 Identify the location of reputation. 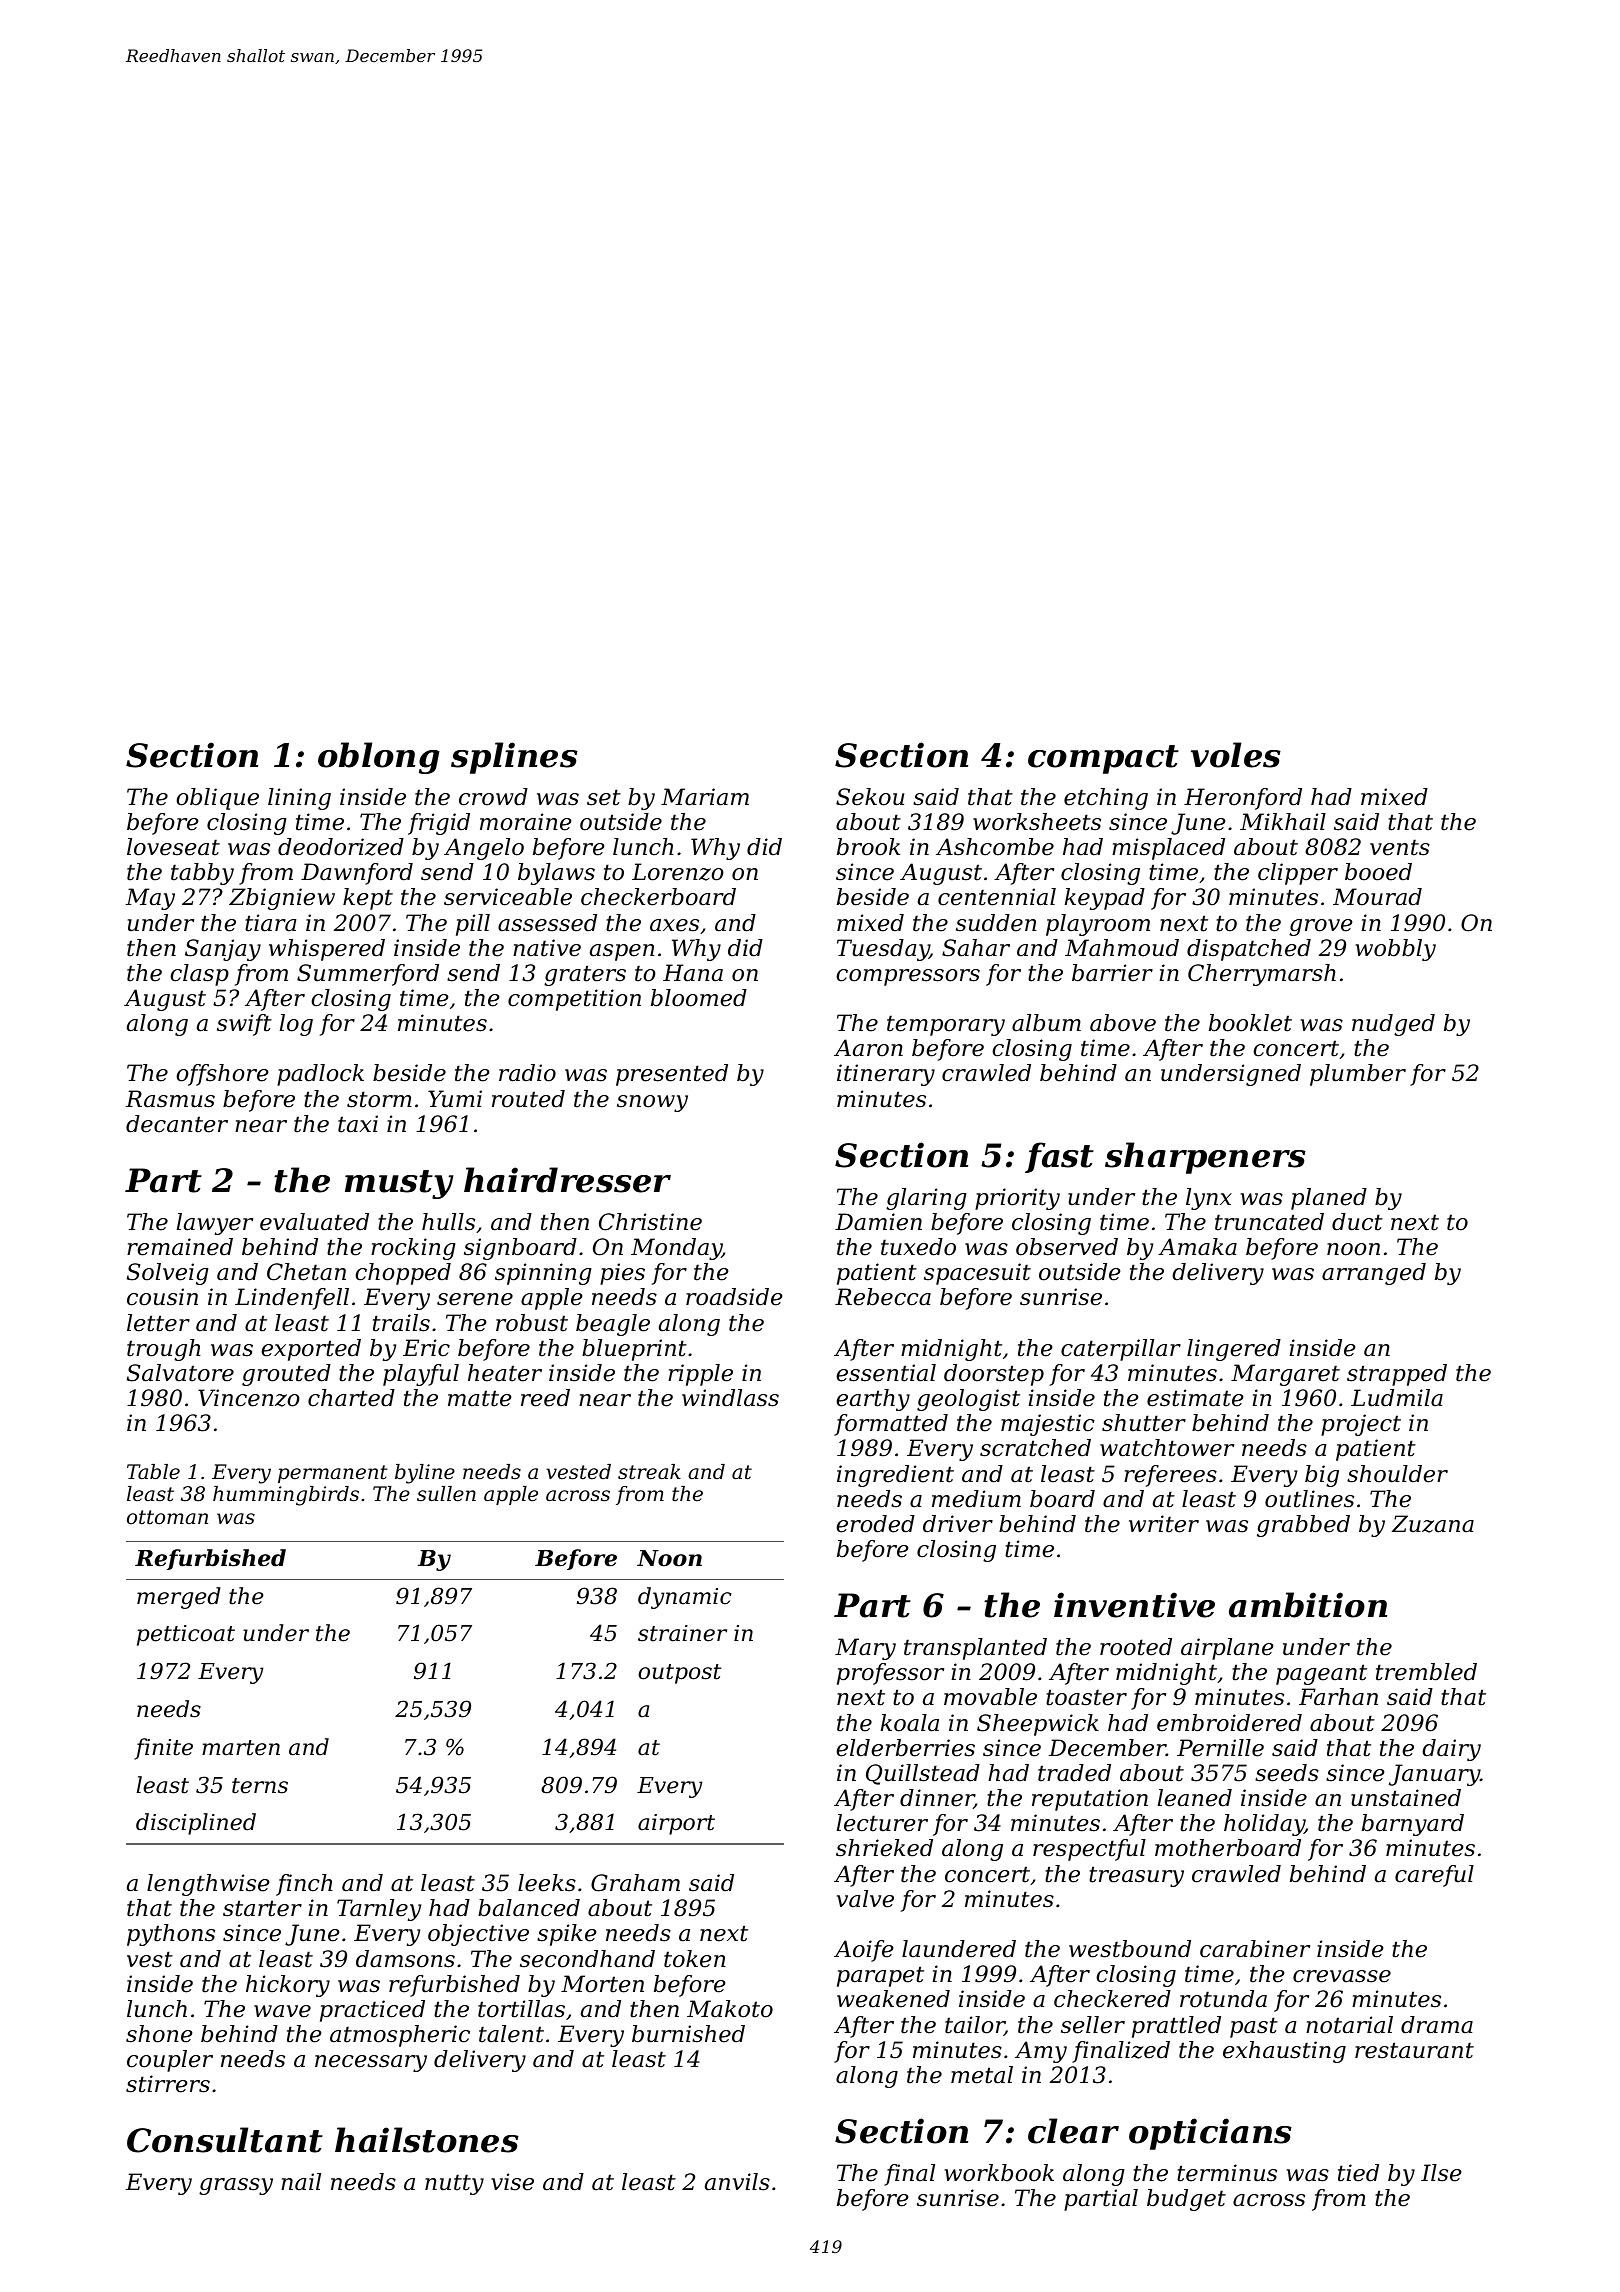
(1090, 1800).
